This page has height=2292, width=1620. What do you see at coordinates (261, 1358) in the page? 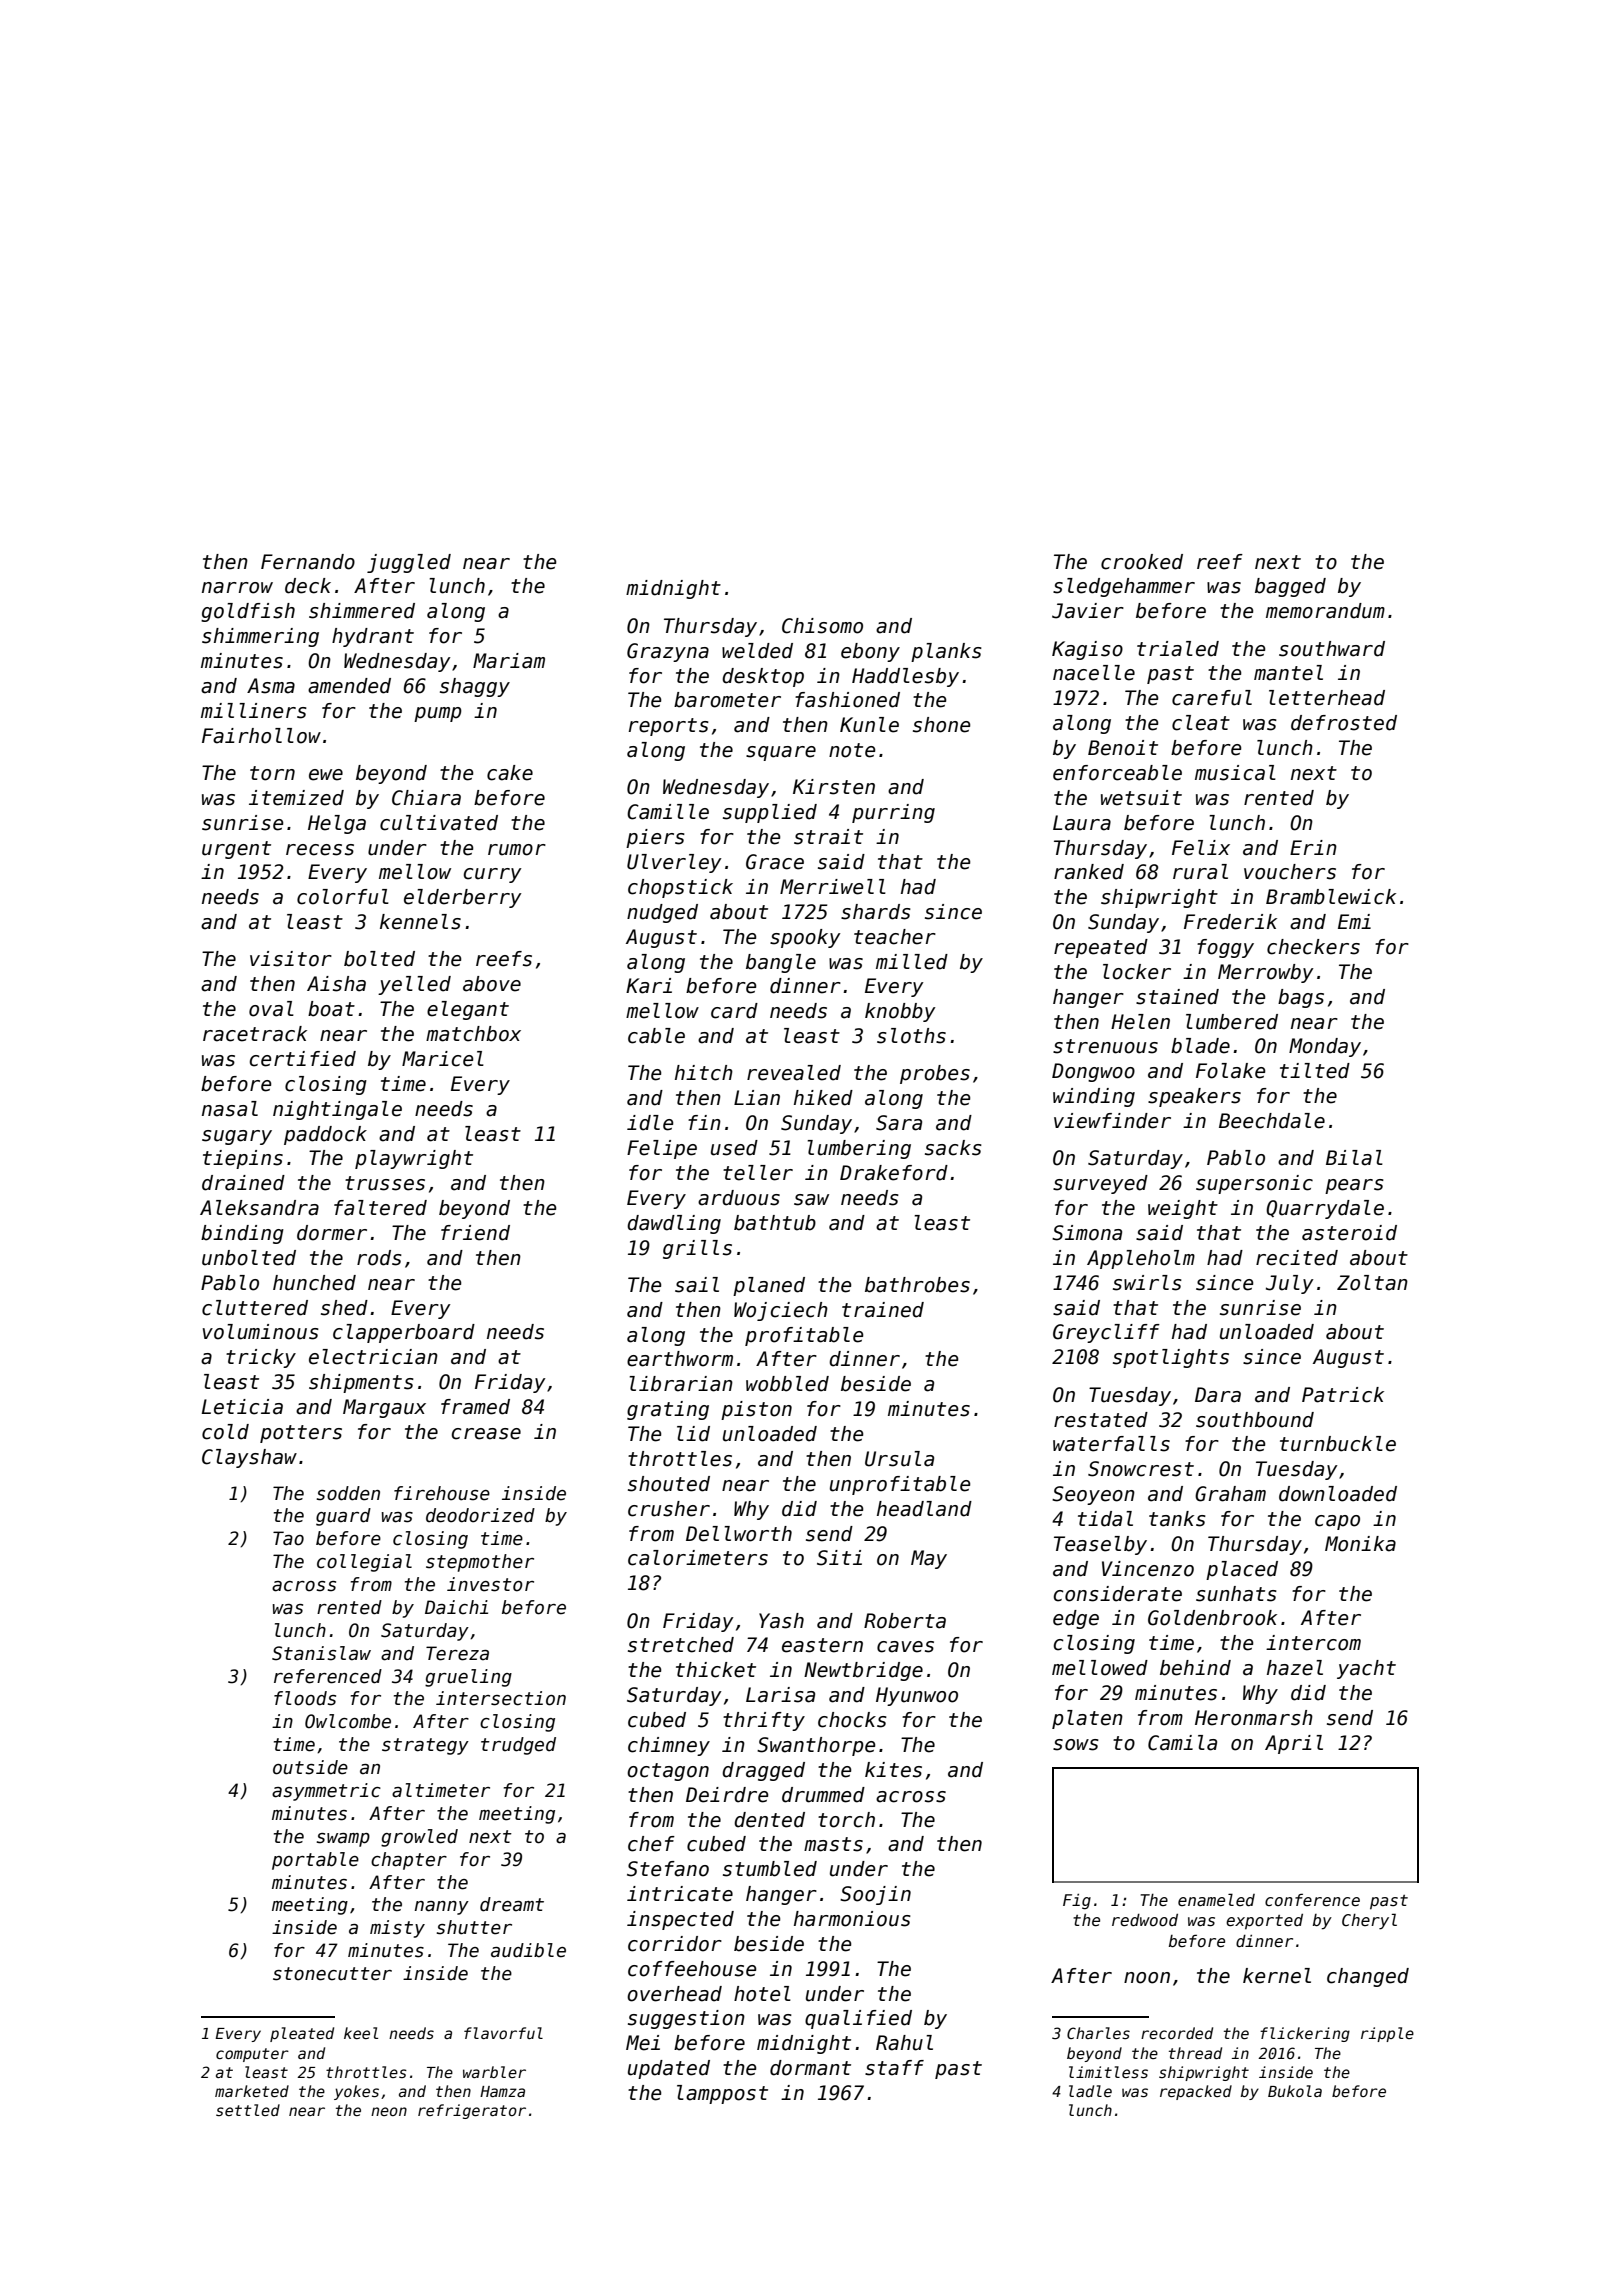
I see `tricky` at bounding box center [261, 1358].
